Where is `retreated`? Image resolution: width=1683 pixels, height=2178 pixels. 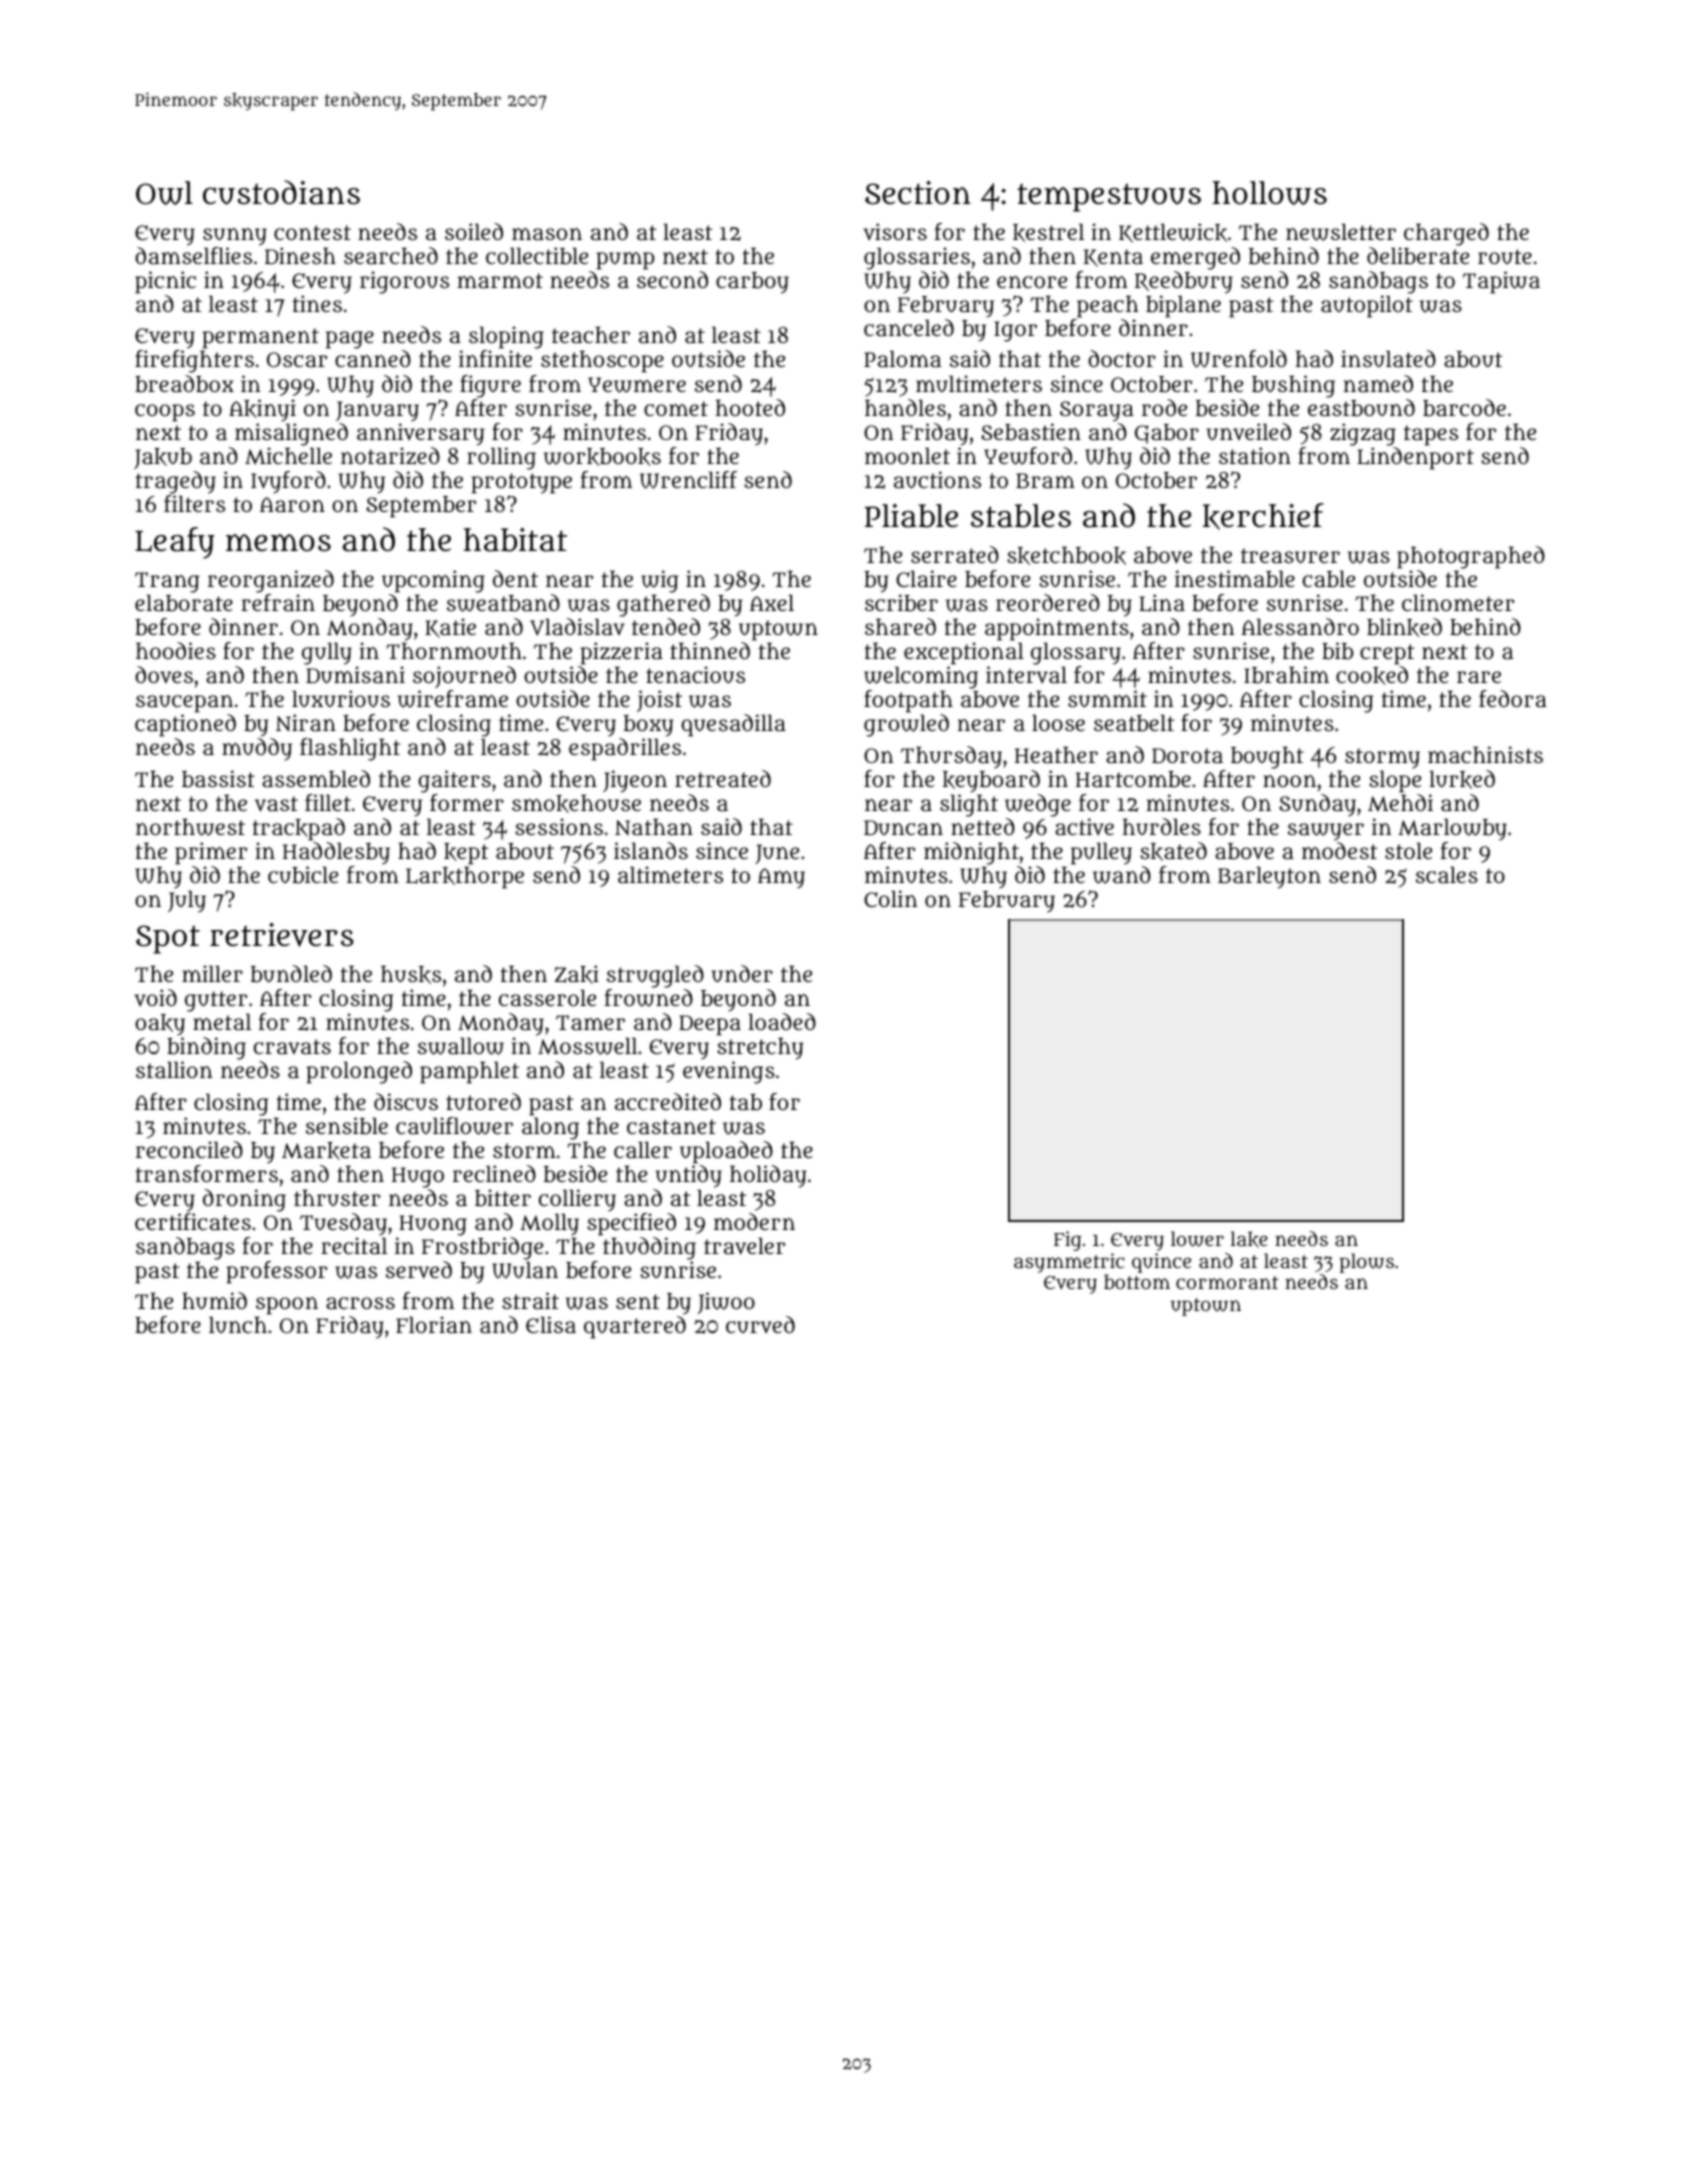 retreated is located at coordinates (723, 778).
